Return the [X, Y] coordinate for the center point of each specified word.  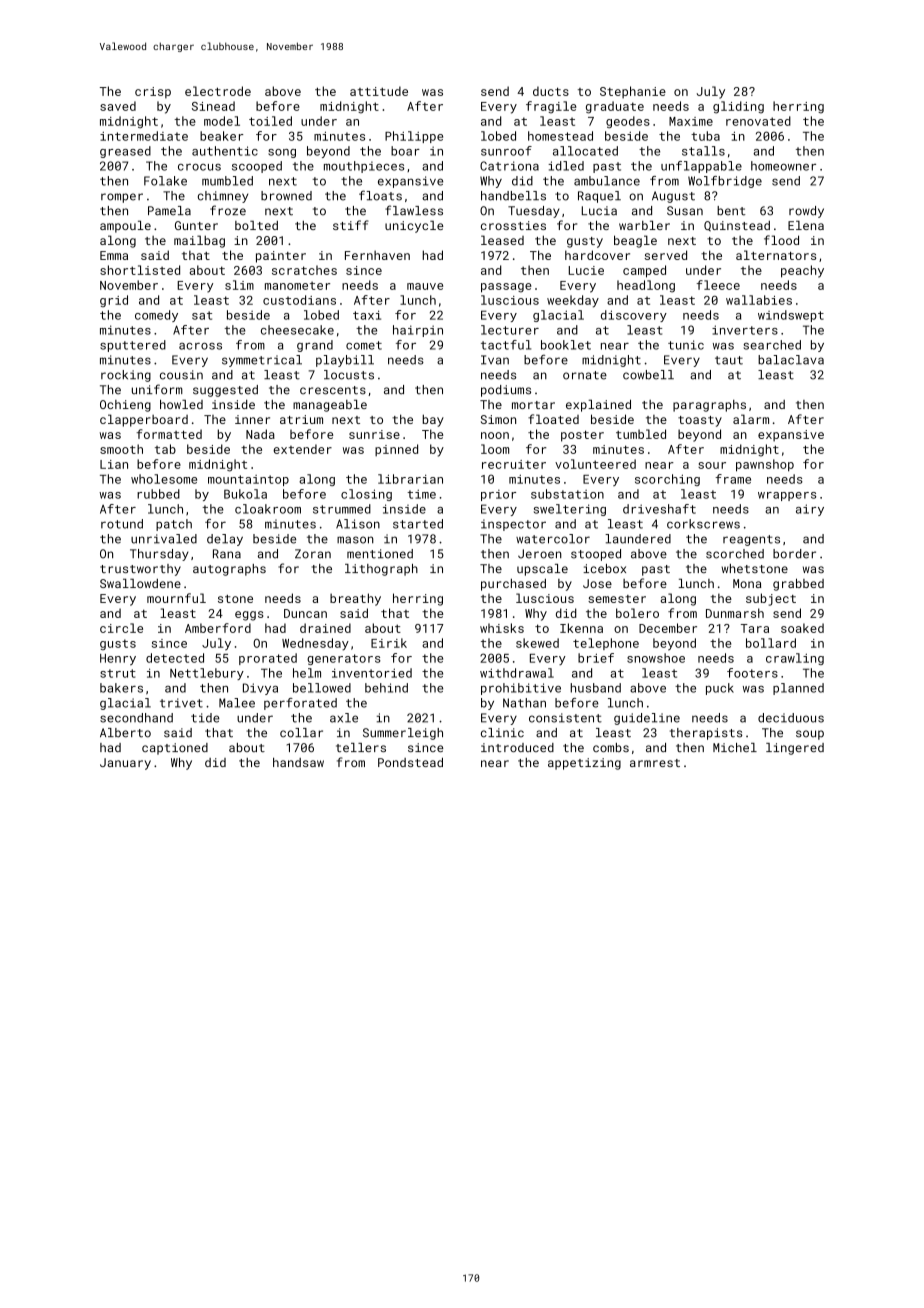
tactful [506, 345]
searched [772, 345]
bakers [121, 688]
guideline [647, 719]
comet [364, 345]
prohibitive [521, 689]
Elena [806, 225]
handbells [513, 196]
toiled [270, 121]
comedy [156, 316]
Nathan [524, 703]
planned [798, 689]
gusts [118, 644]
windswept [791, 316]
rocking [126, 376]
